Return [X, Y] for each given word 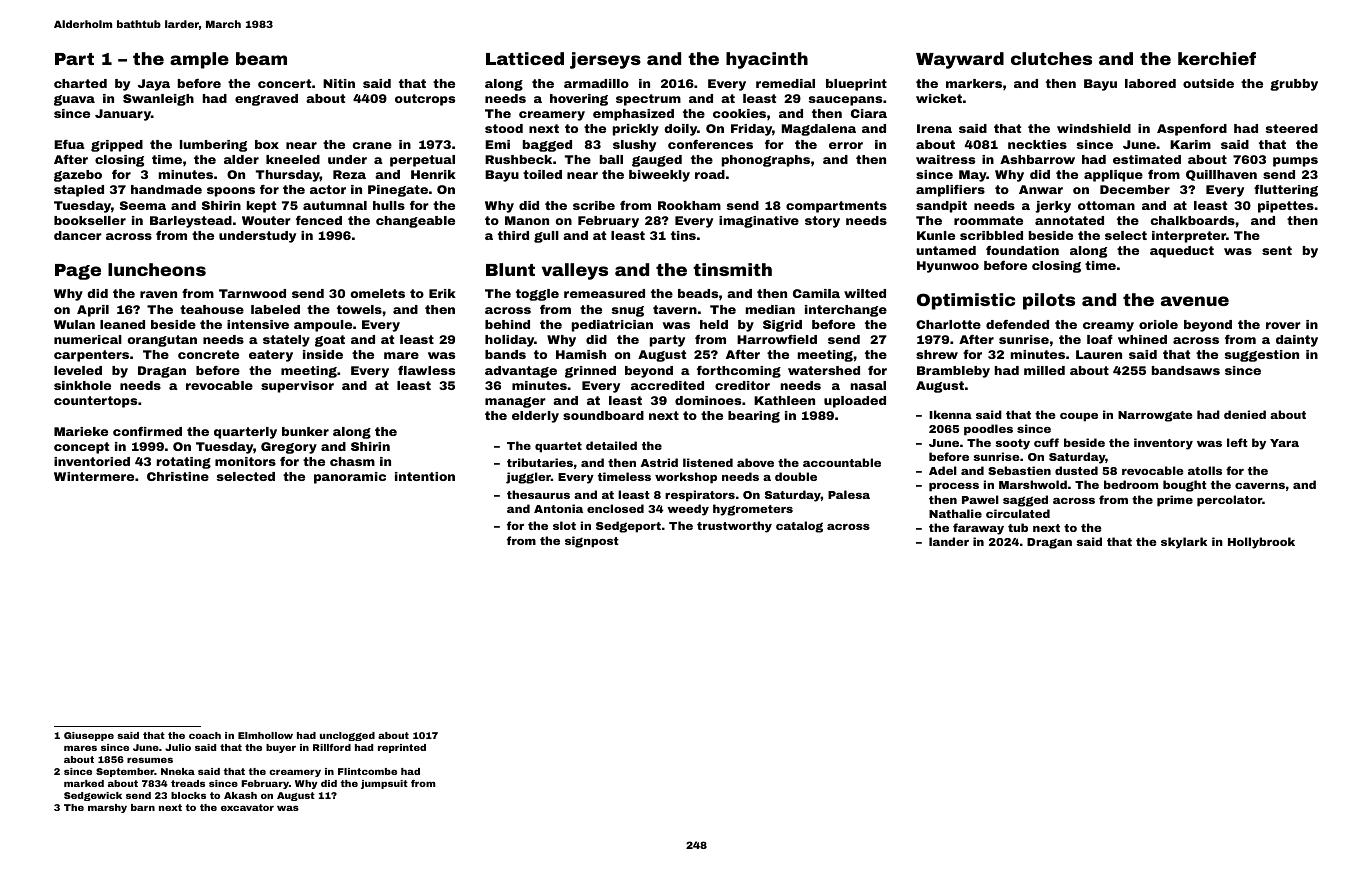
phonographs [766, 161]
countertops [95, 402]
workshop [686, 478]
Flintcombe [367, 771]
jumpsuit [384, 784]
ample [199, 60]
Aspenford [1192, 130]
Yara [1284, 443]
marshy [107, 808]
